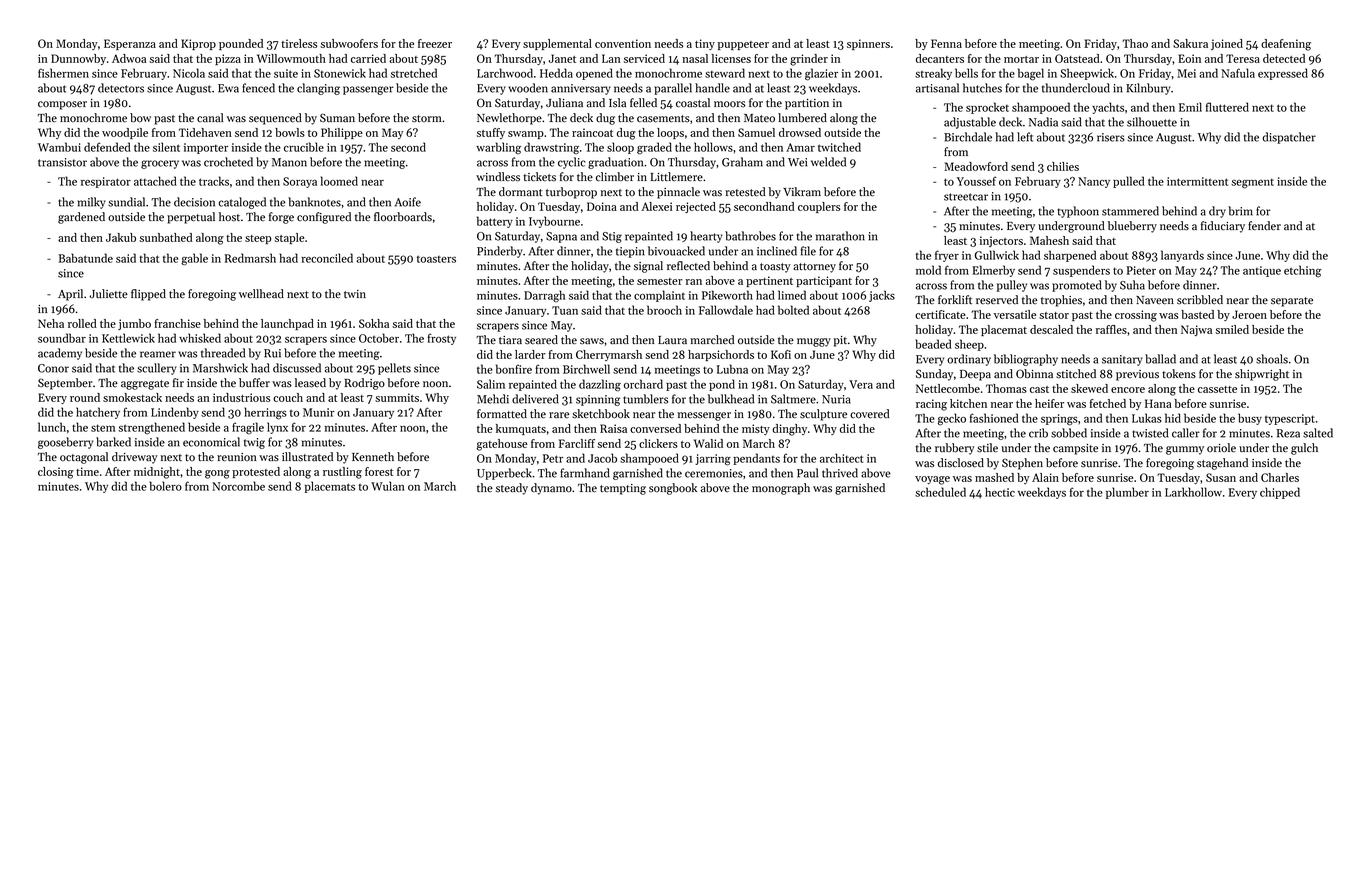 The width and height of the screenshot is (1372, 887). What do you see at coordinates (840, 341) in the screenshot?
I see `pit` at bounding box center [840, 341].
